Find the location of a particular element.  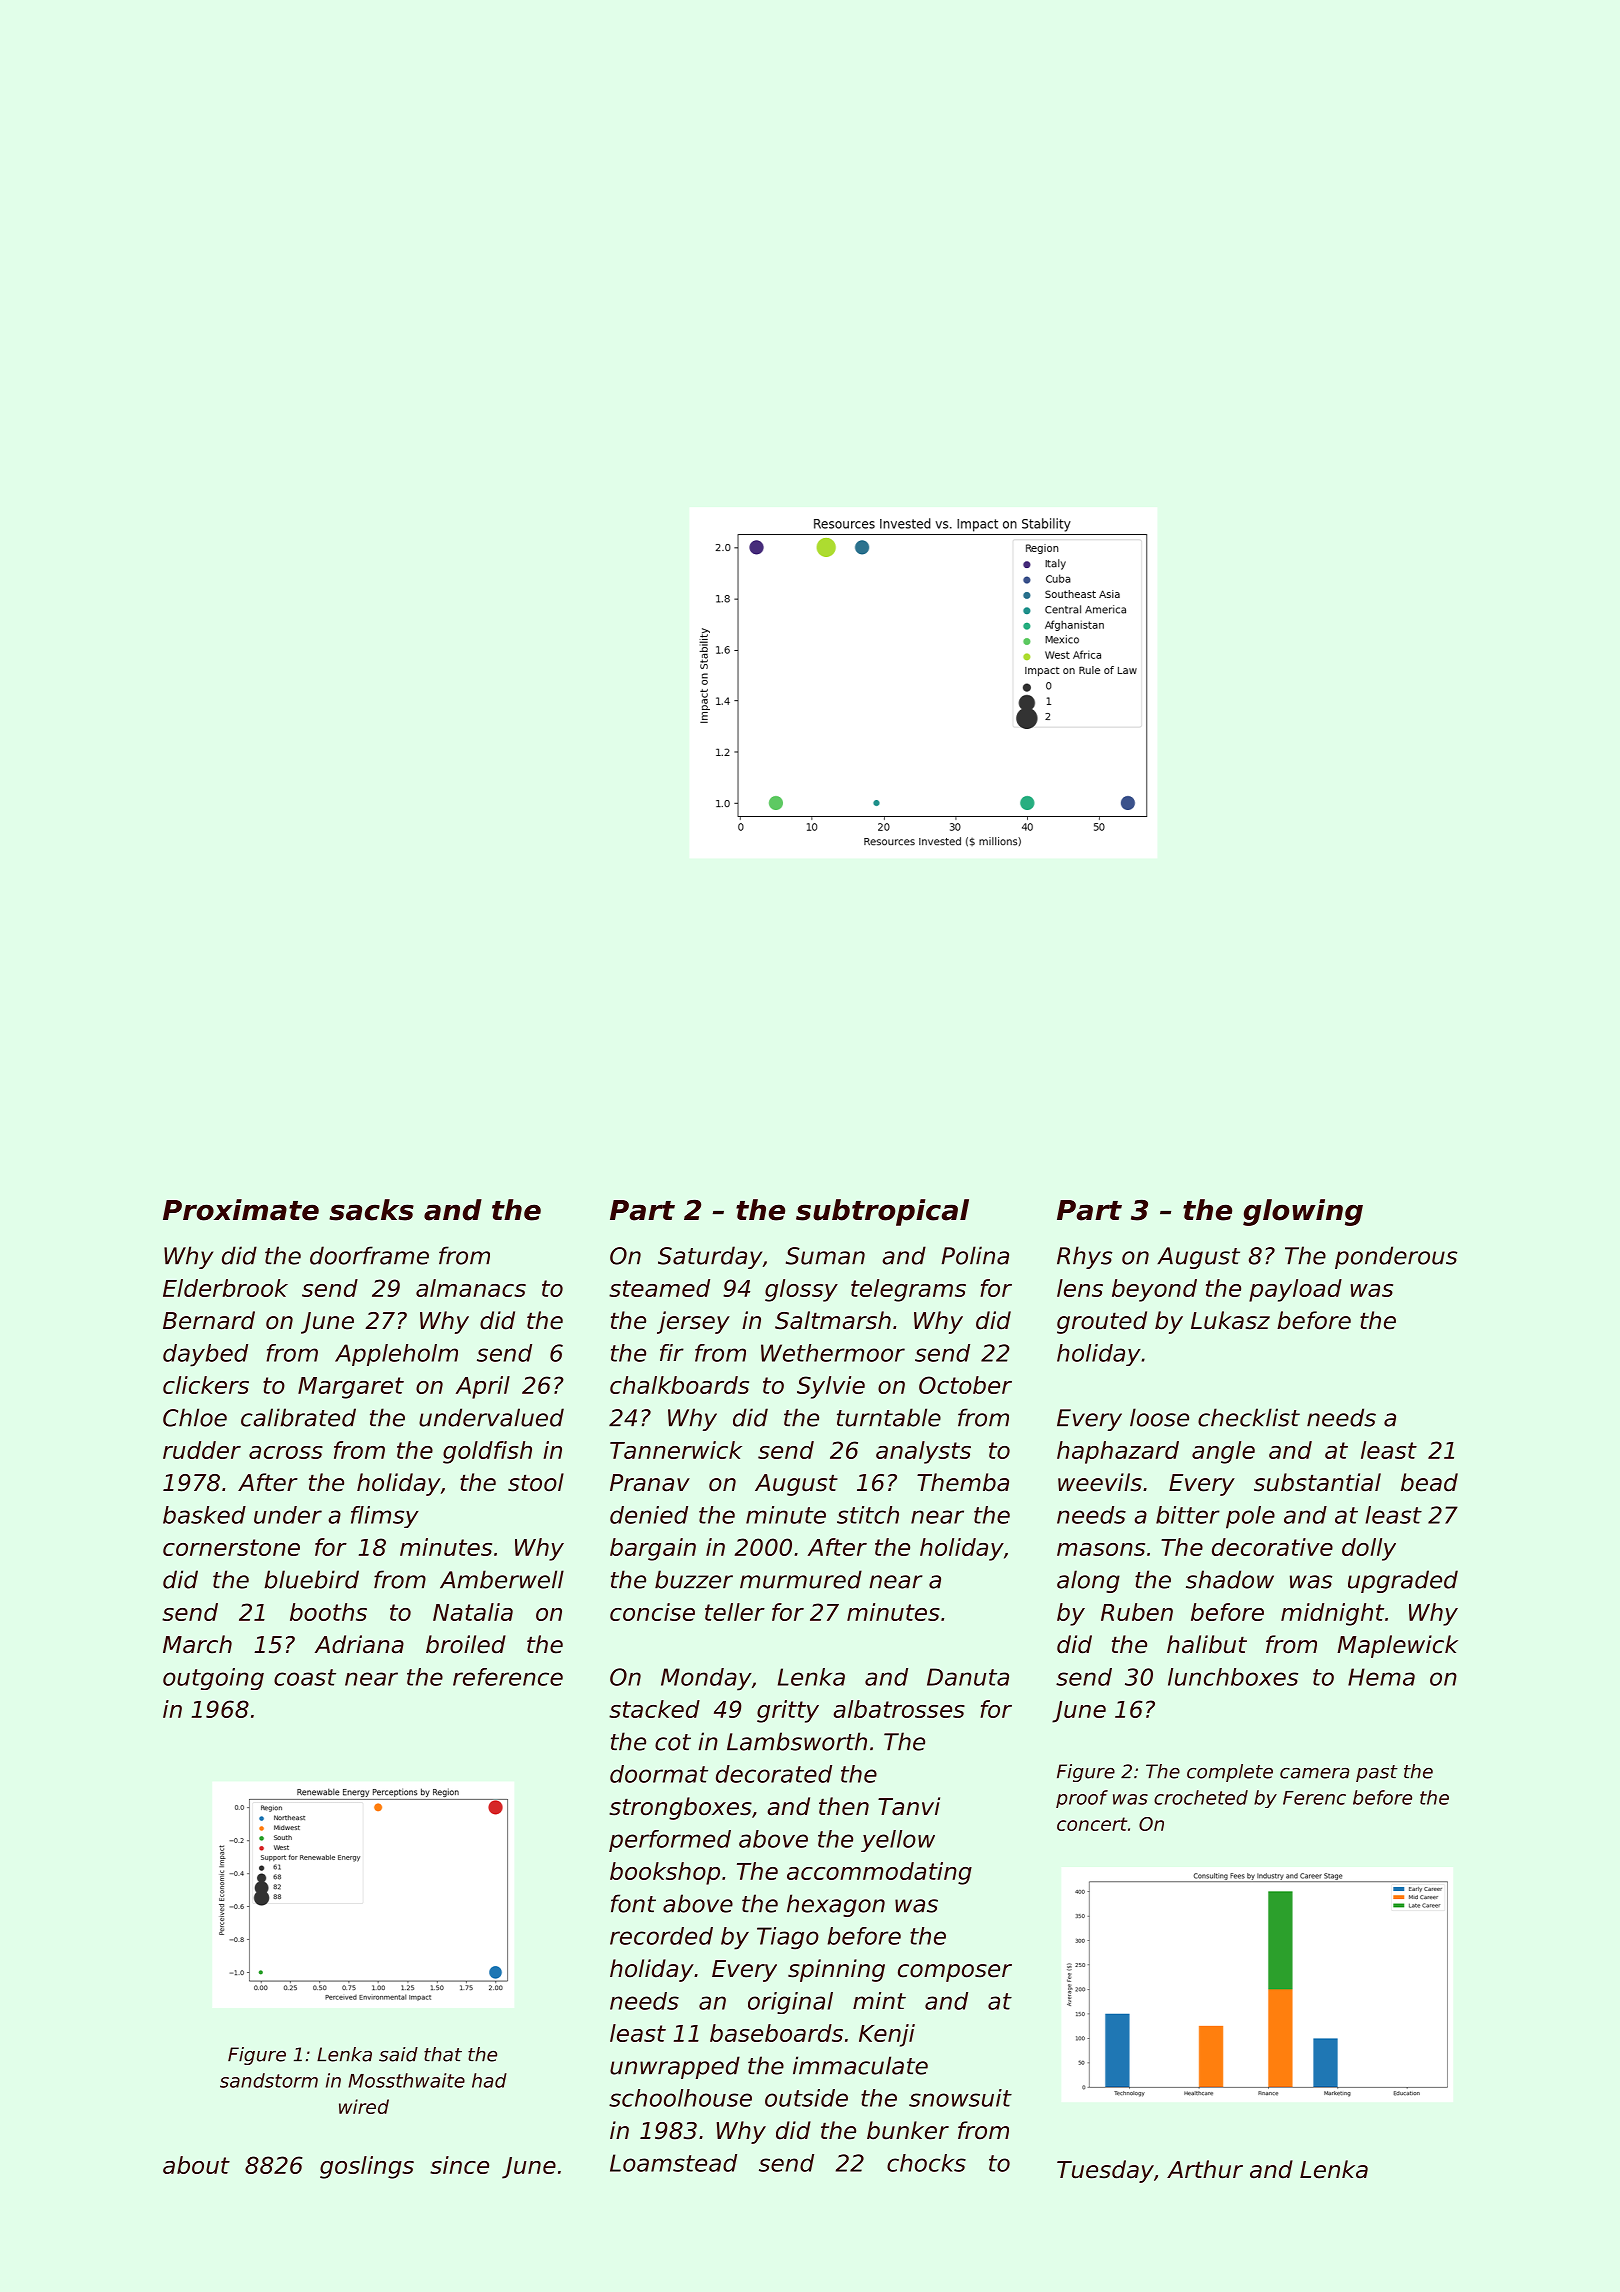

substantial is located at coordinates (1317, 1482).
